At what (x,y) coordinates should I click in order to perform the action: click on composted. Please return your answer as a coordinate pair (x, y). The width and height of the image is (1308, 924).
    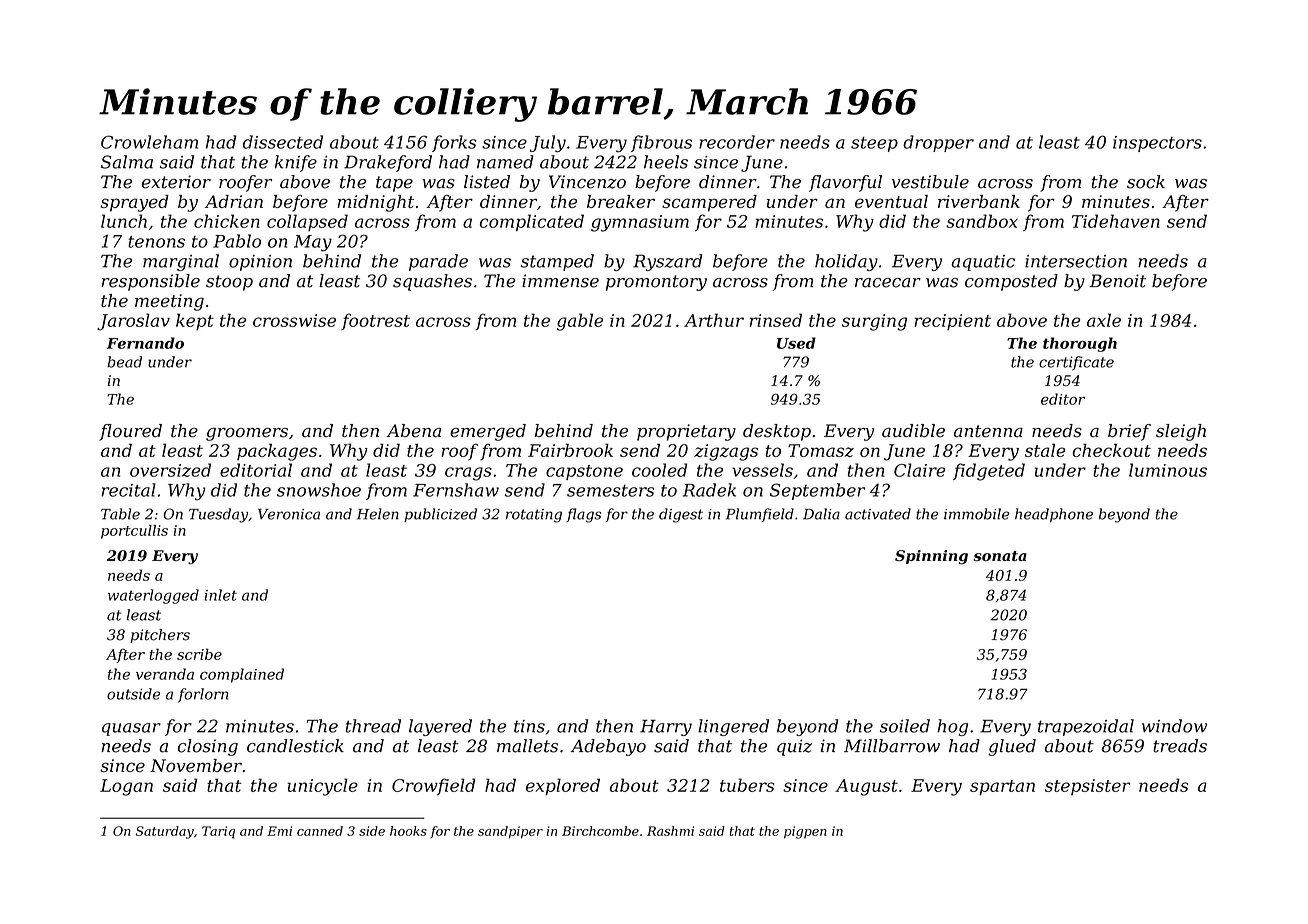
    Looking at the image, I should click on (1011, 282).
